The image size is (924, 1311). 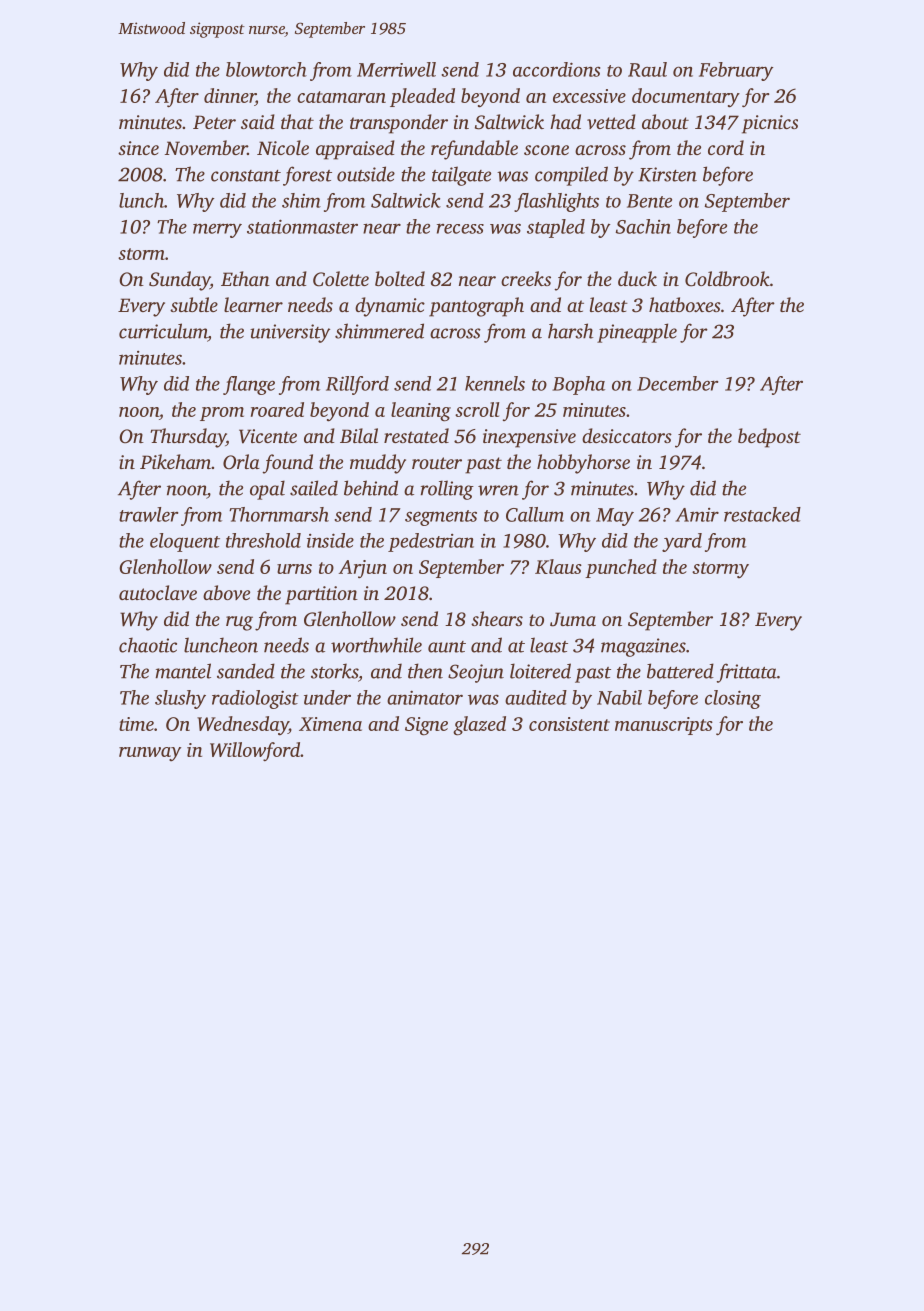 I want to click on blowtorch, so click(x=266, y=69).
